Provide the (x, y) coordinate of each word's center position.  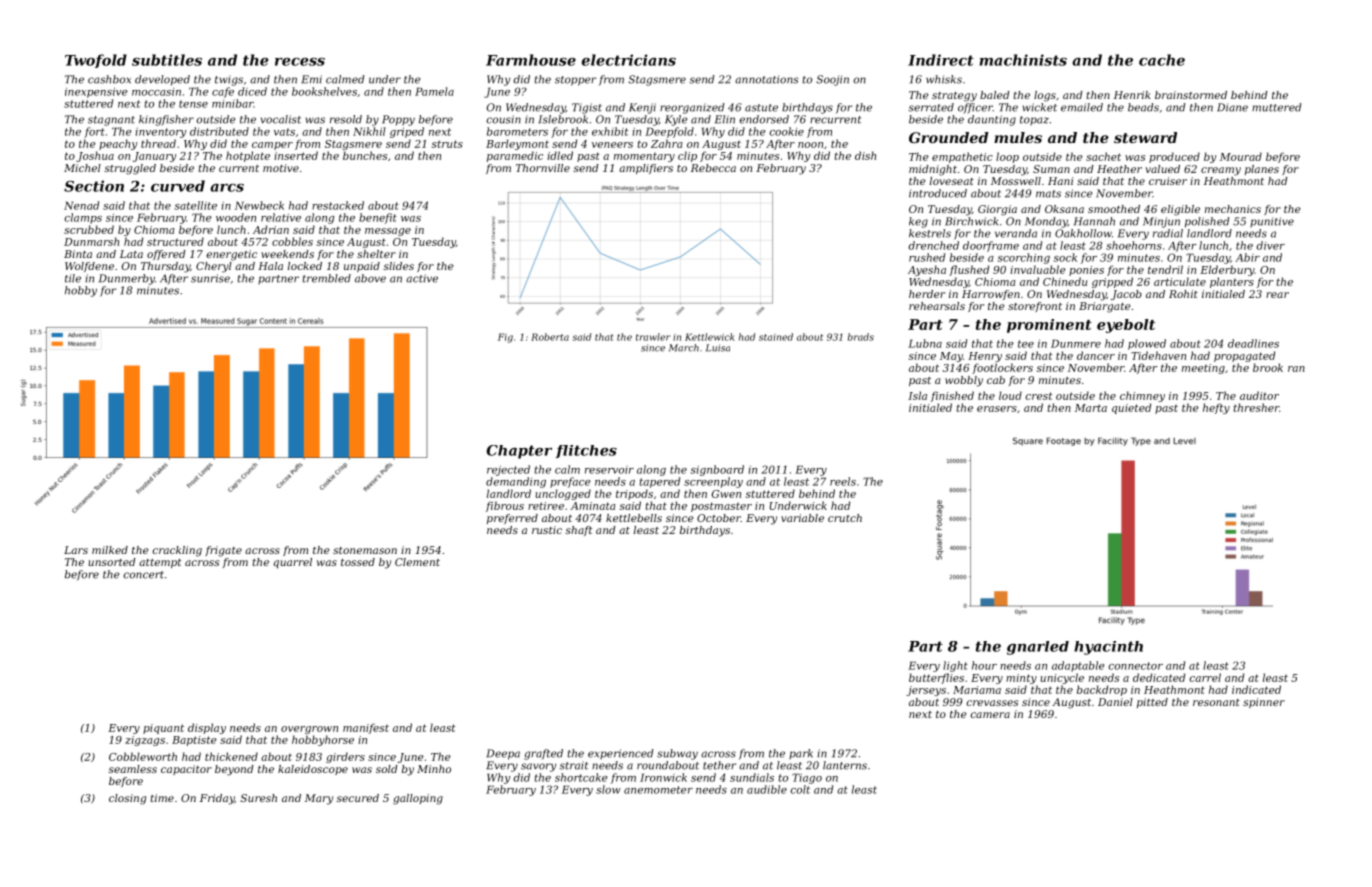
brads (861, 337)
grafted (543, 754)
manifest (366, 728)
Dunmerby (127, 279)
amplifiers (646, 169)
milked (110, 550)
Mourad (1241, 156)
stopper (575, 81)
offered (166, 255)
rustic (547, 530)
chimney (1142, 396)
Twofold (96, 61)
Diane (1232, 107)
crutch (845, 518)
